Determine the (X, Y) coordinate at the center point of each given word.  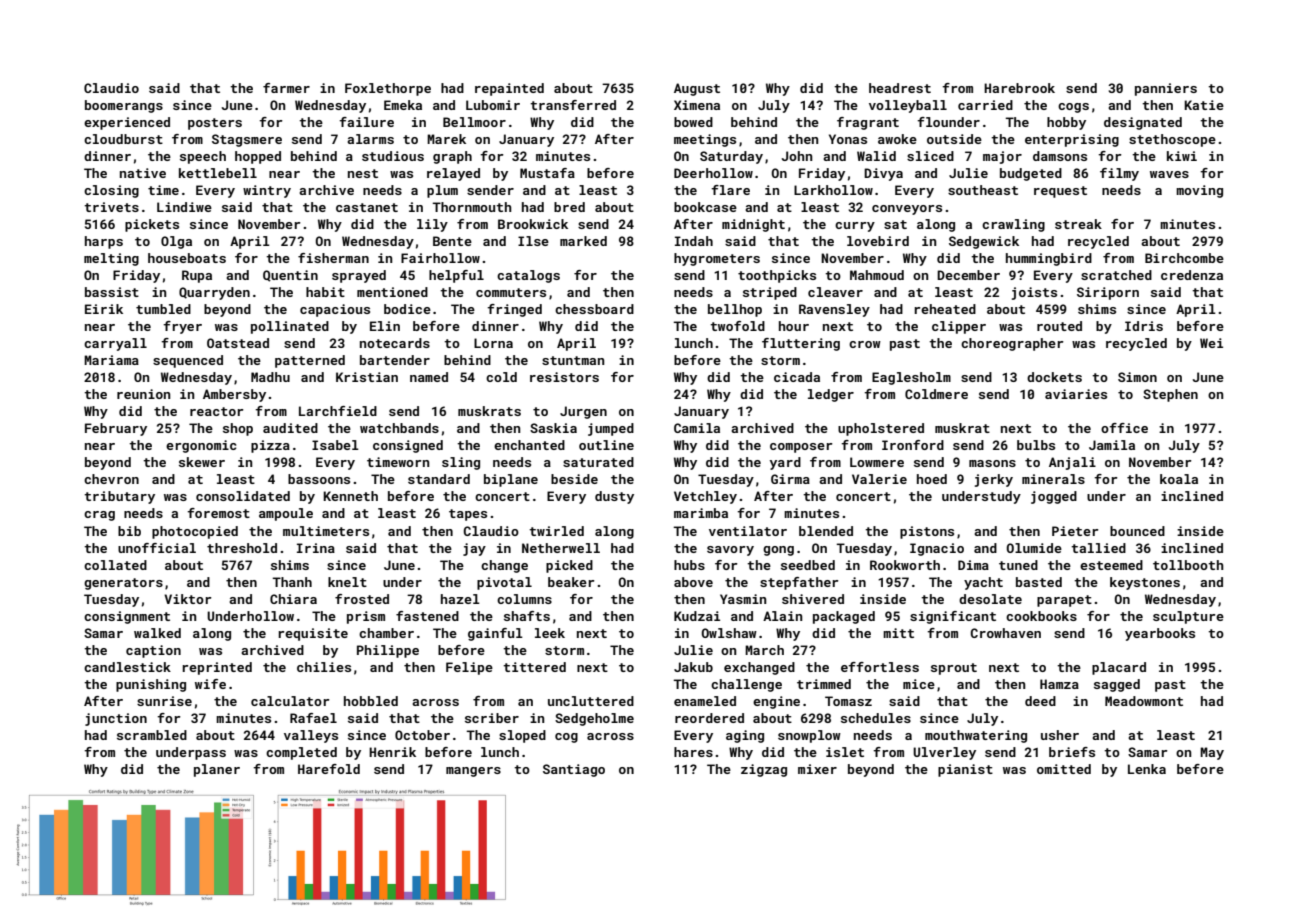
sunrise (164, 701)
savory (730, 551)
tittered (534, 667)
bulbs (1036, 445)
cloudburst (123, 139)
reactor (217, 411)
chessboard (594, 309)
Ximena (697, 105)
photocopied (195, 532)
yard (785, 463)
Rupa (197, 276)
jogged (1054, 497)
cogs (1073, 108)
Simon (1137, 377)
